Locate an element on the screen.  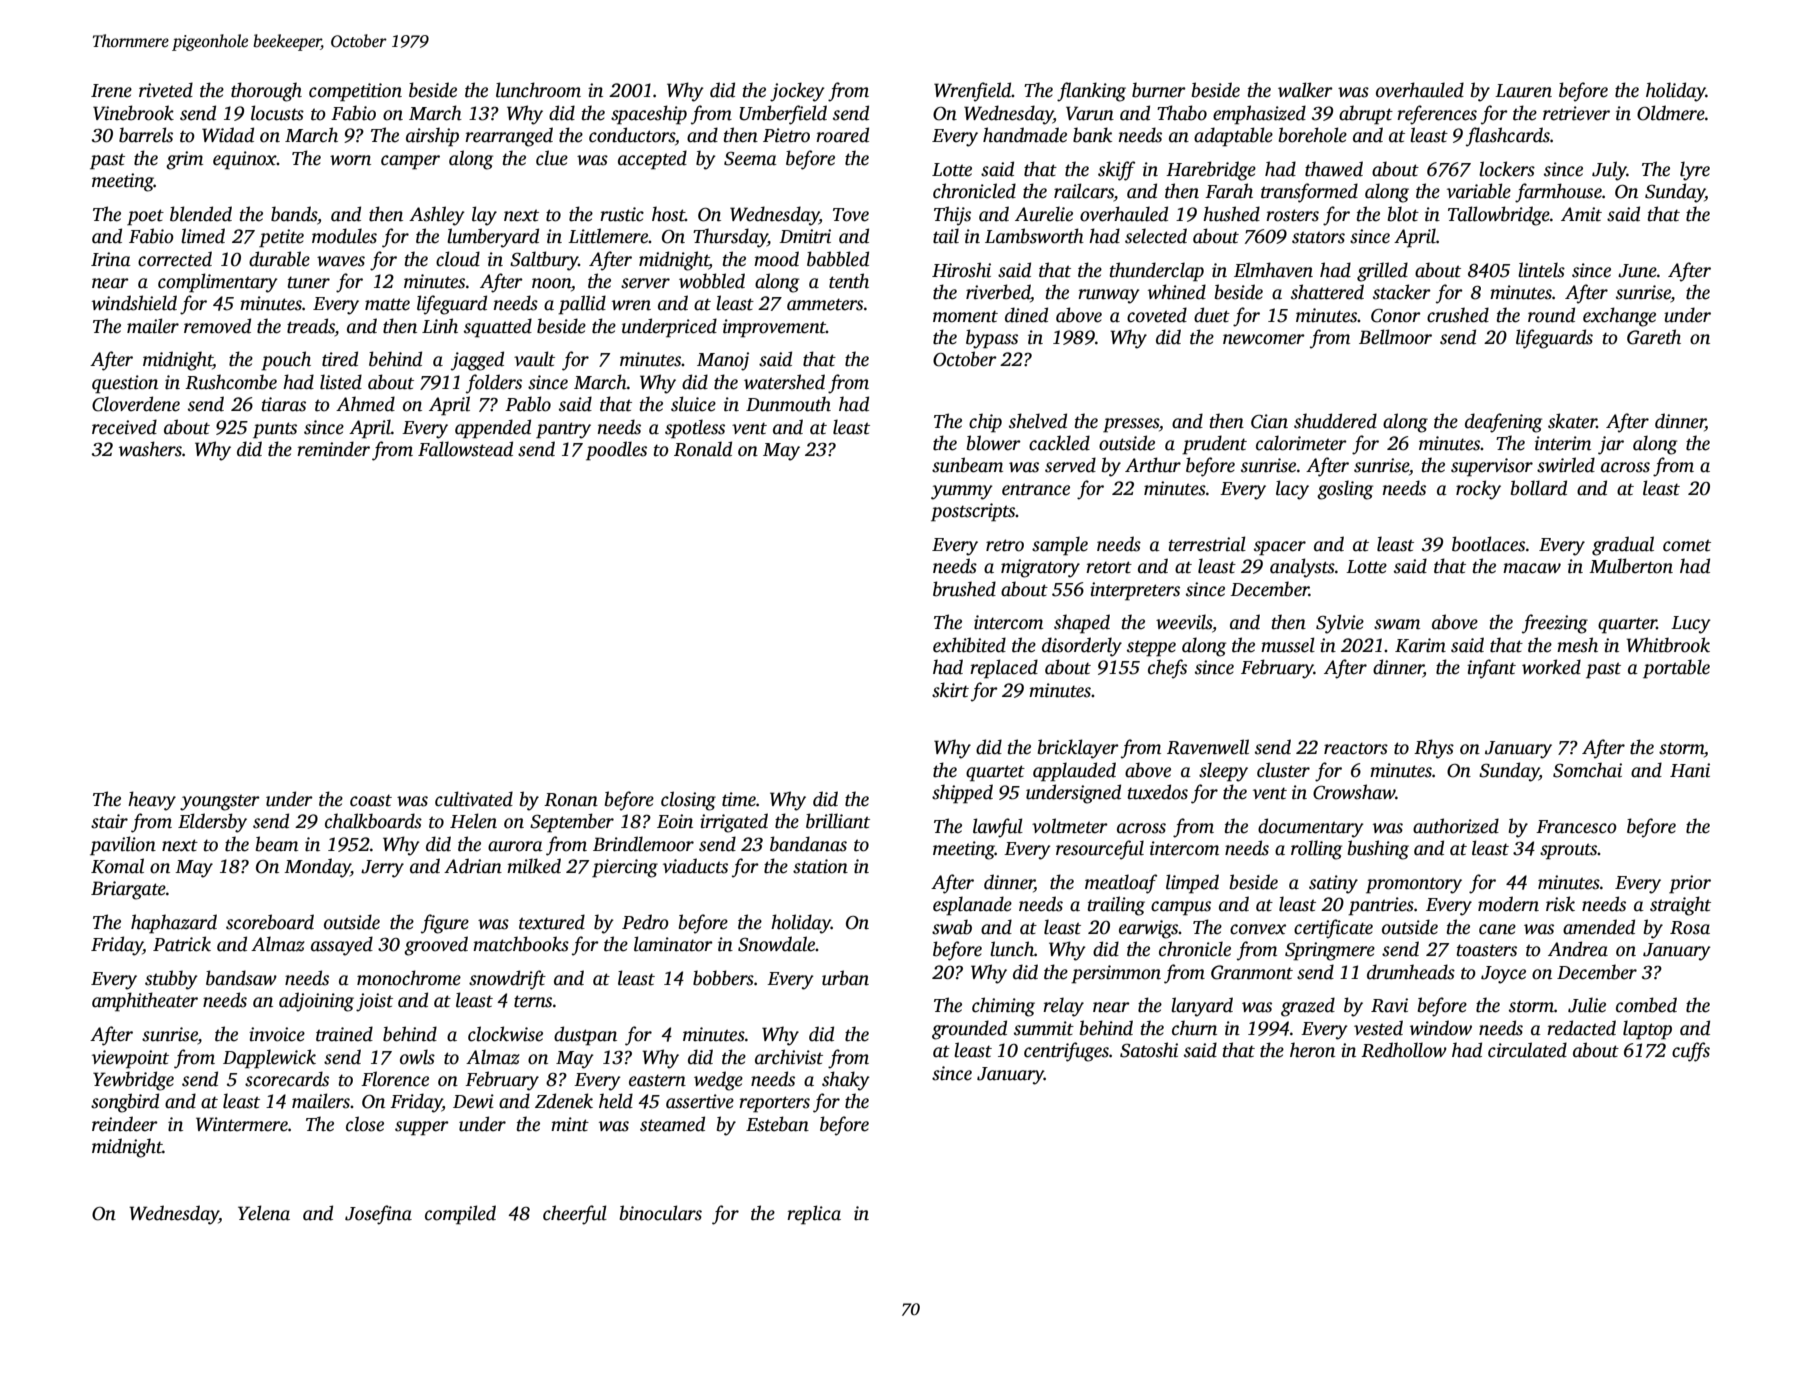
Lauren is located at coordinates (1523, 91).
